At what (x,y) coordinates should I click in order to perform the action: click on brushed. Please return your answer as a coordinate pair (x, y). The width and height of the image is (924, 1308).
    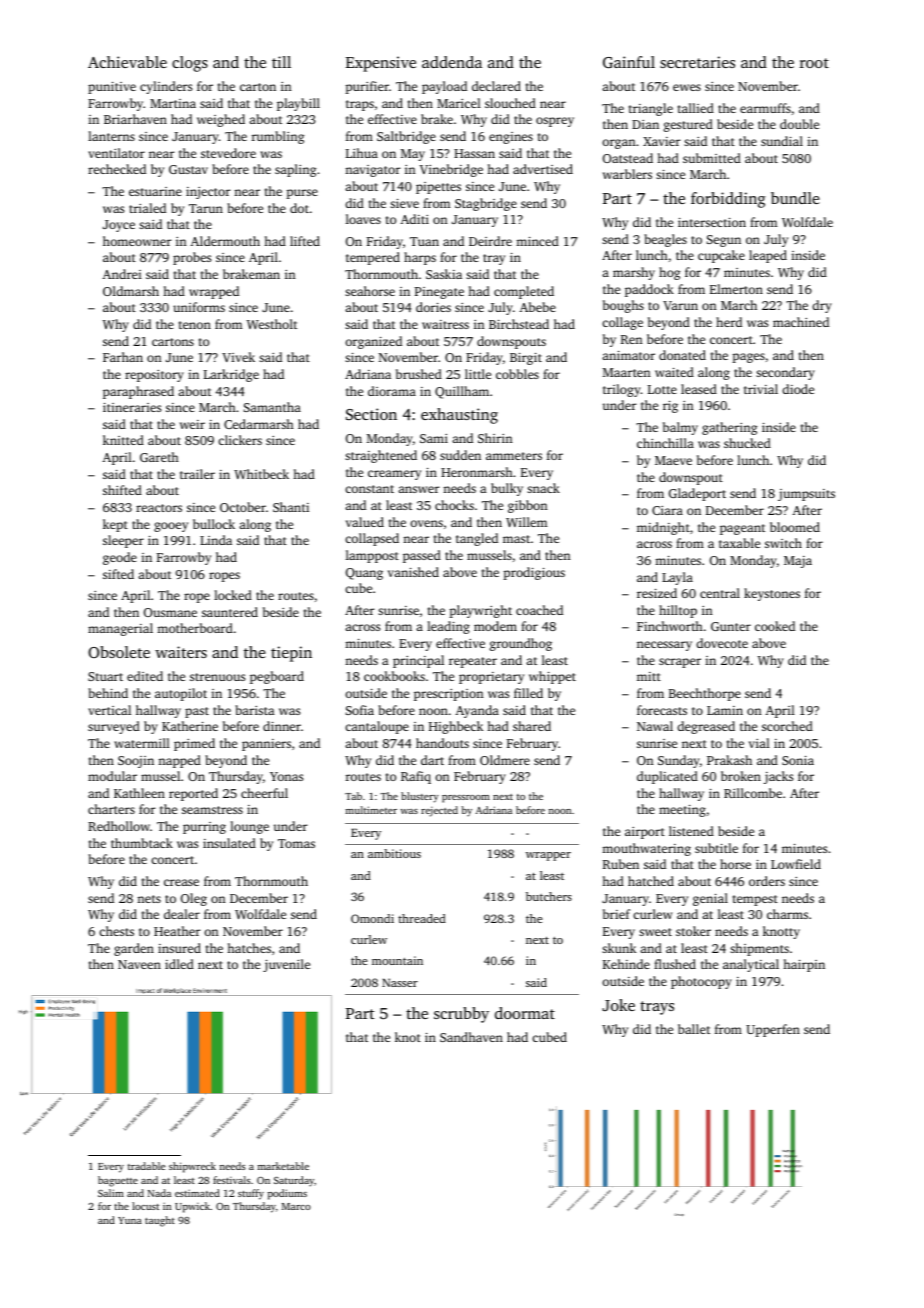
    Looking at the image, I should click on (419, 374).
